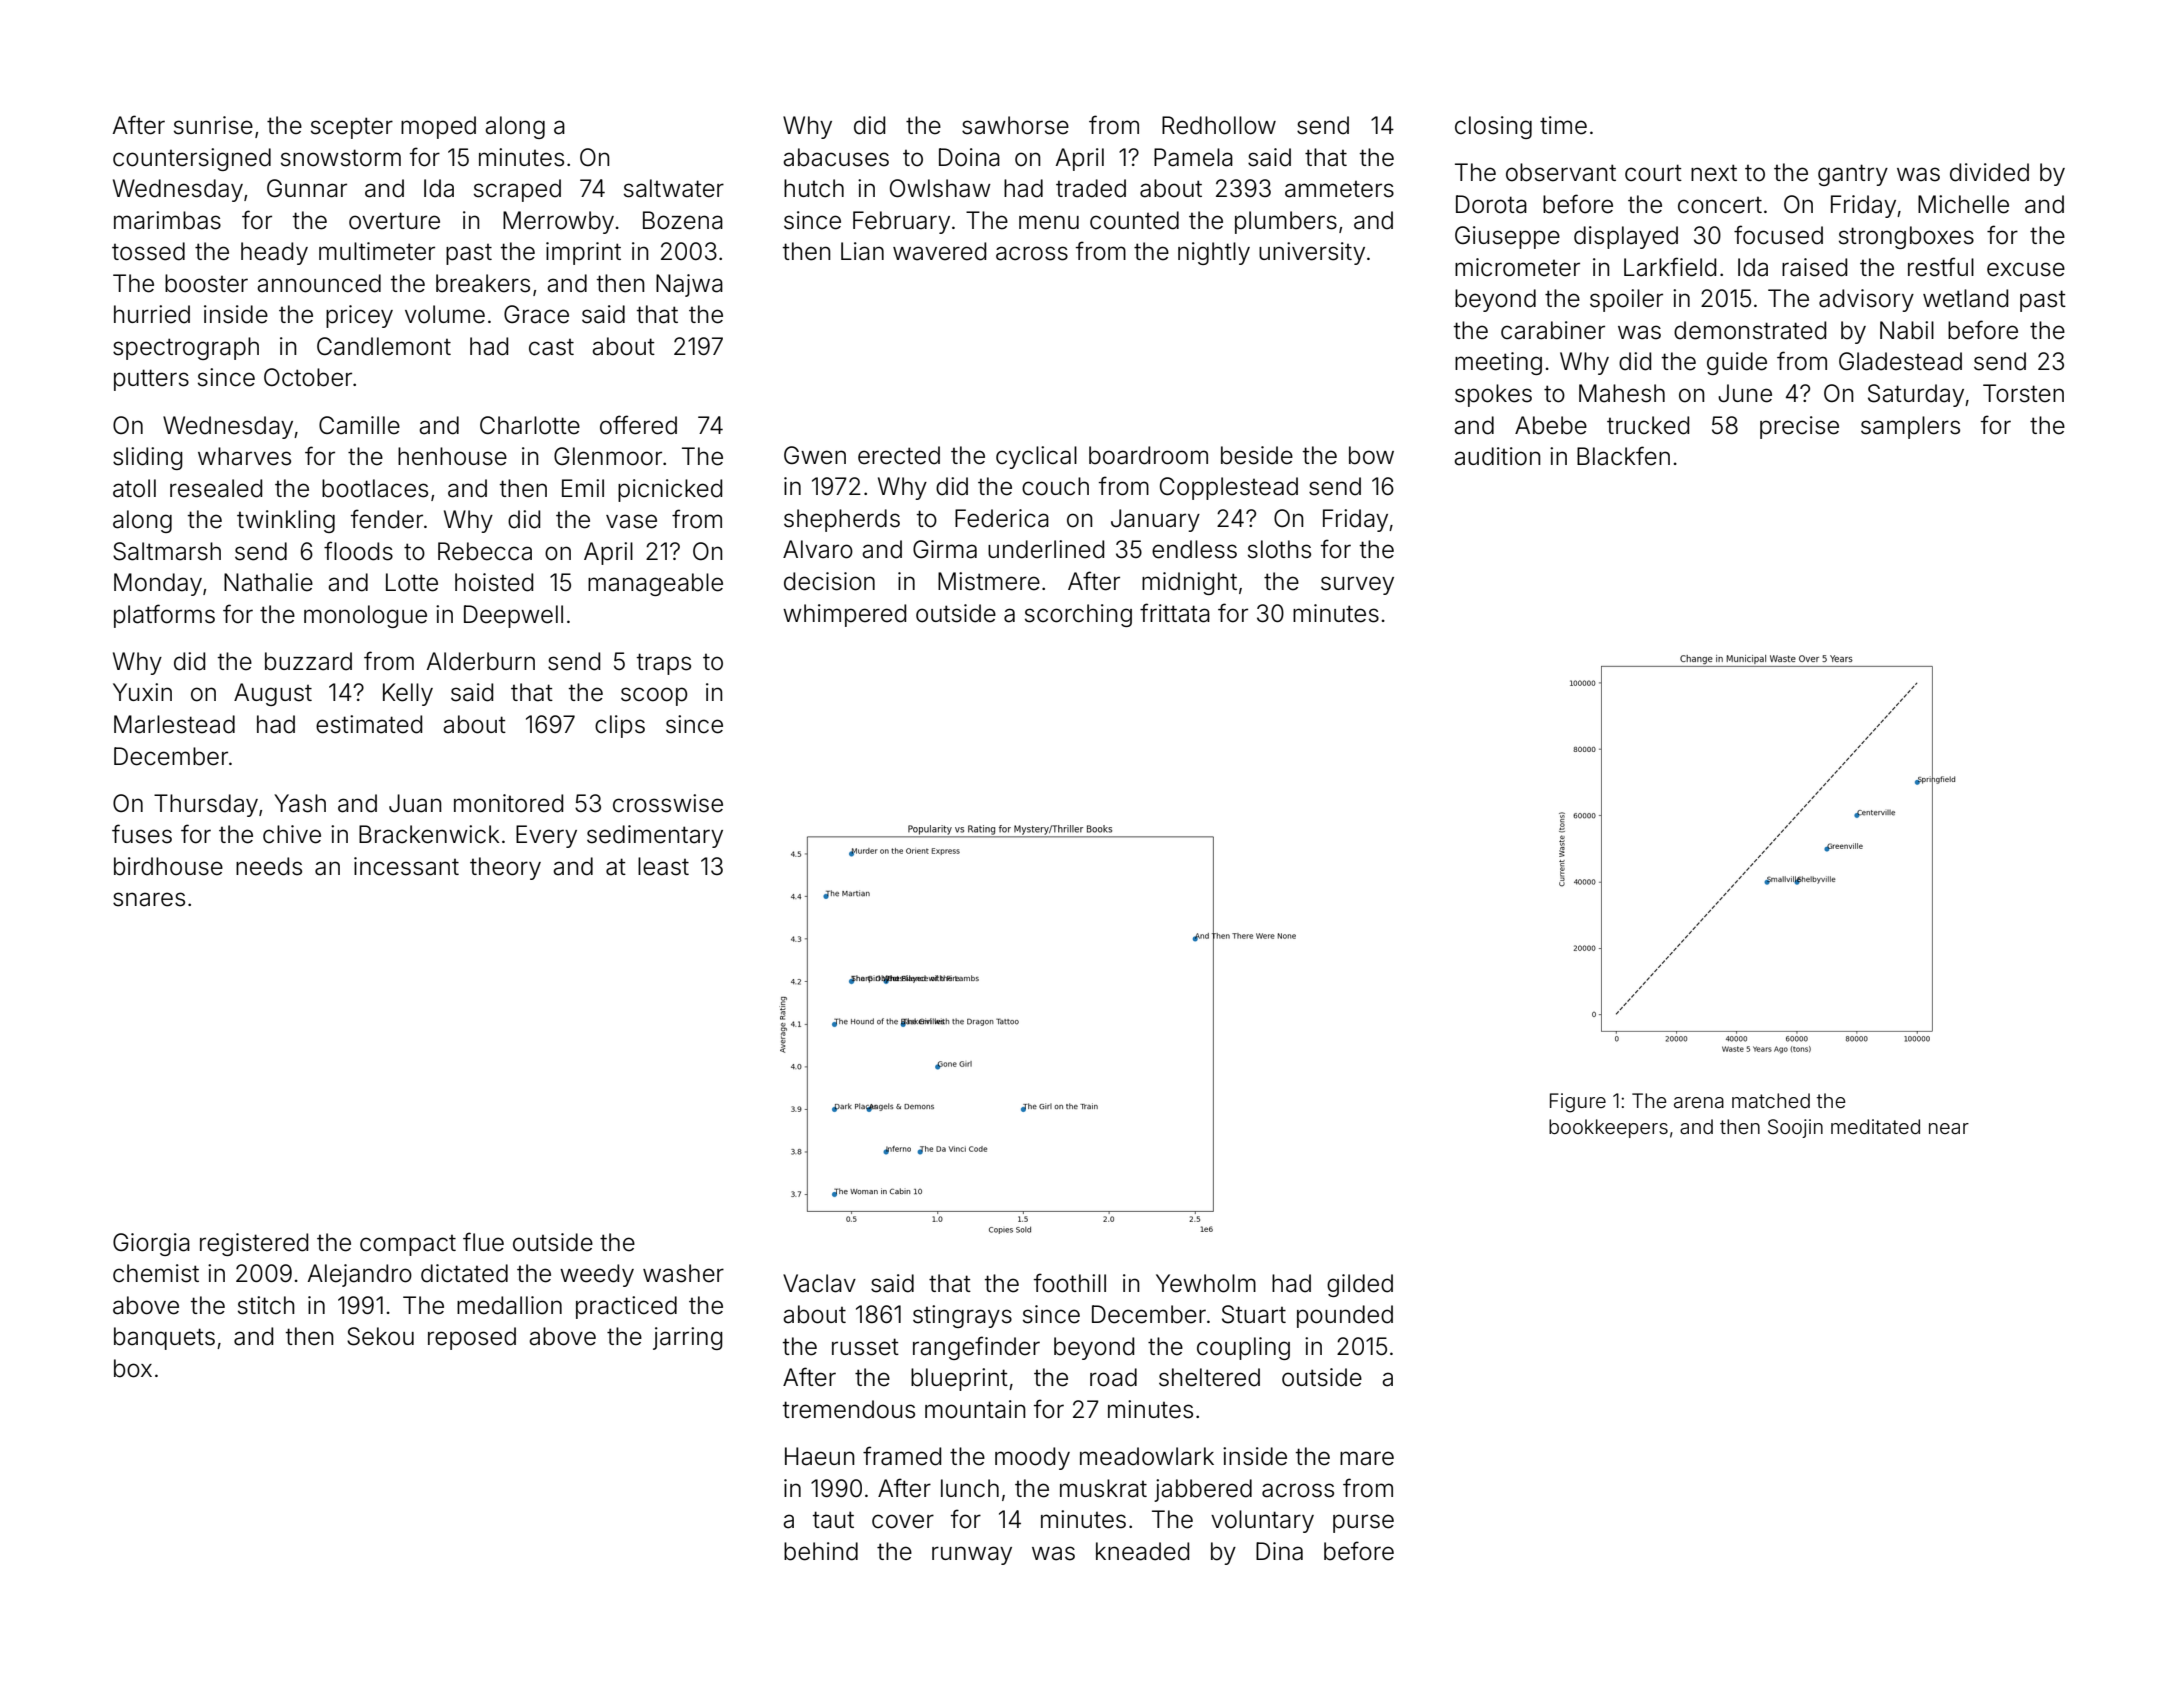  Describe the element at coordinates (164, 1338) in the screenshot. I see `banquets` at that location.
